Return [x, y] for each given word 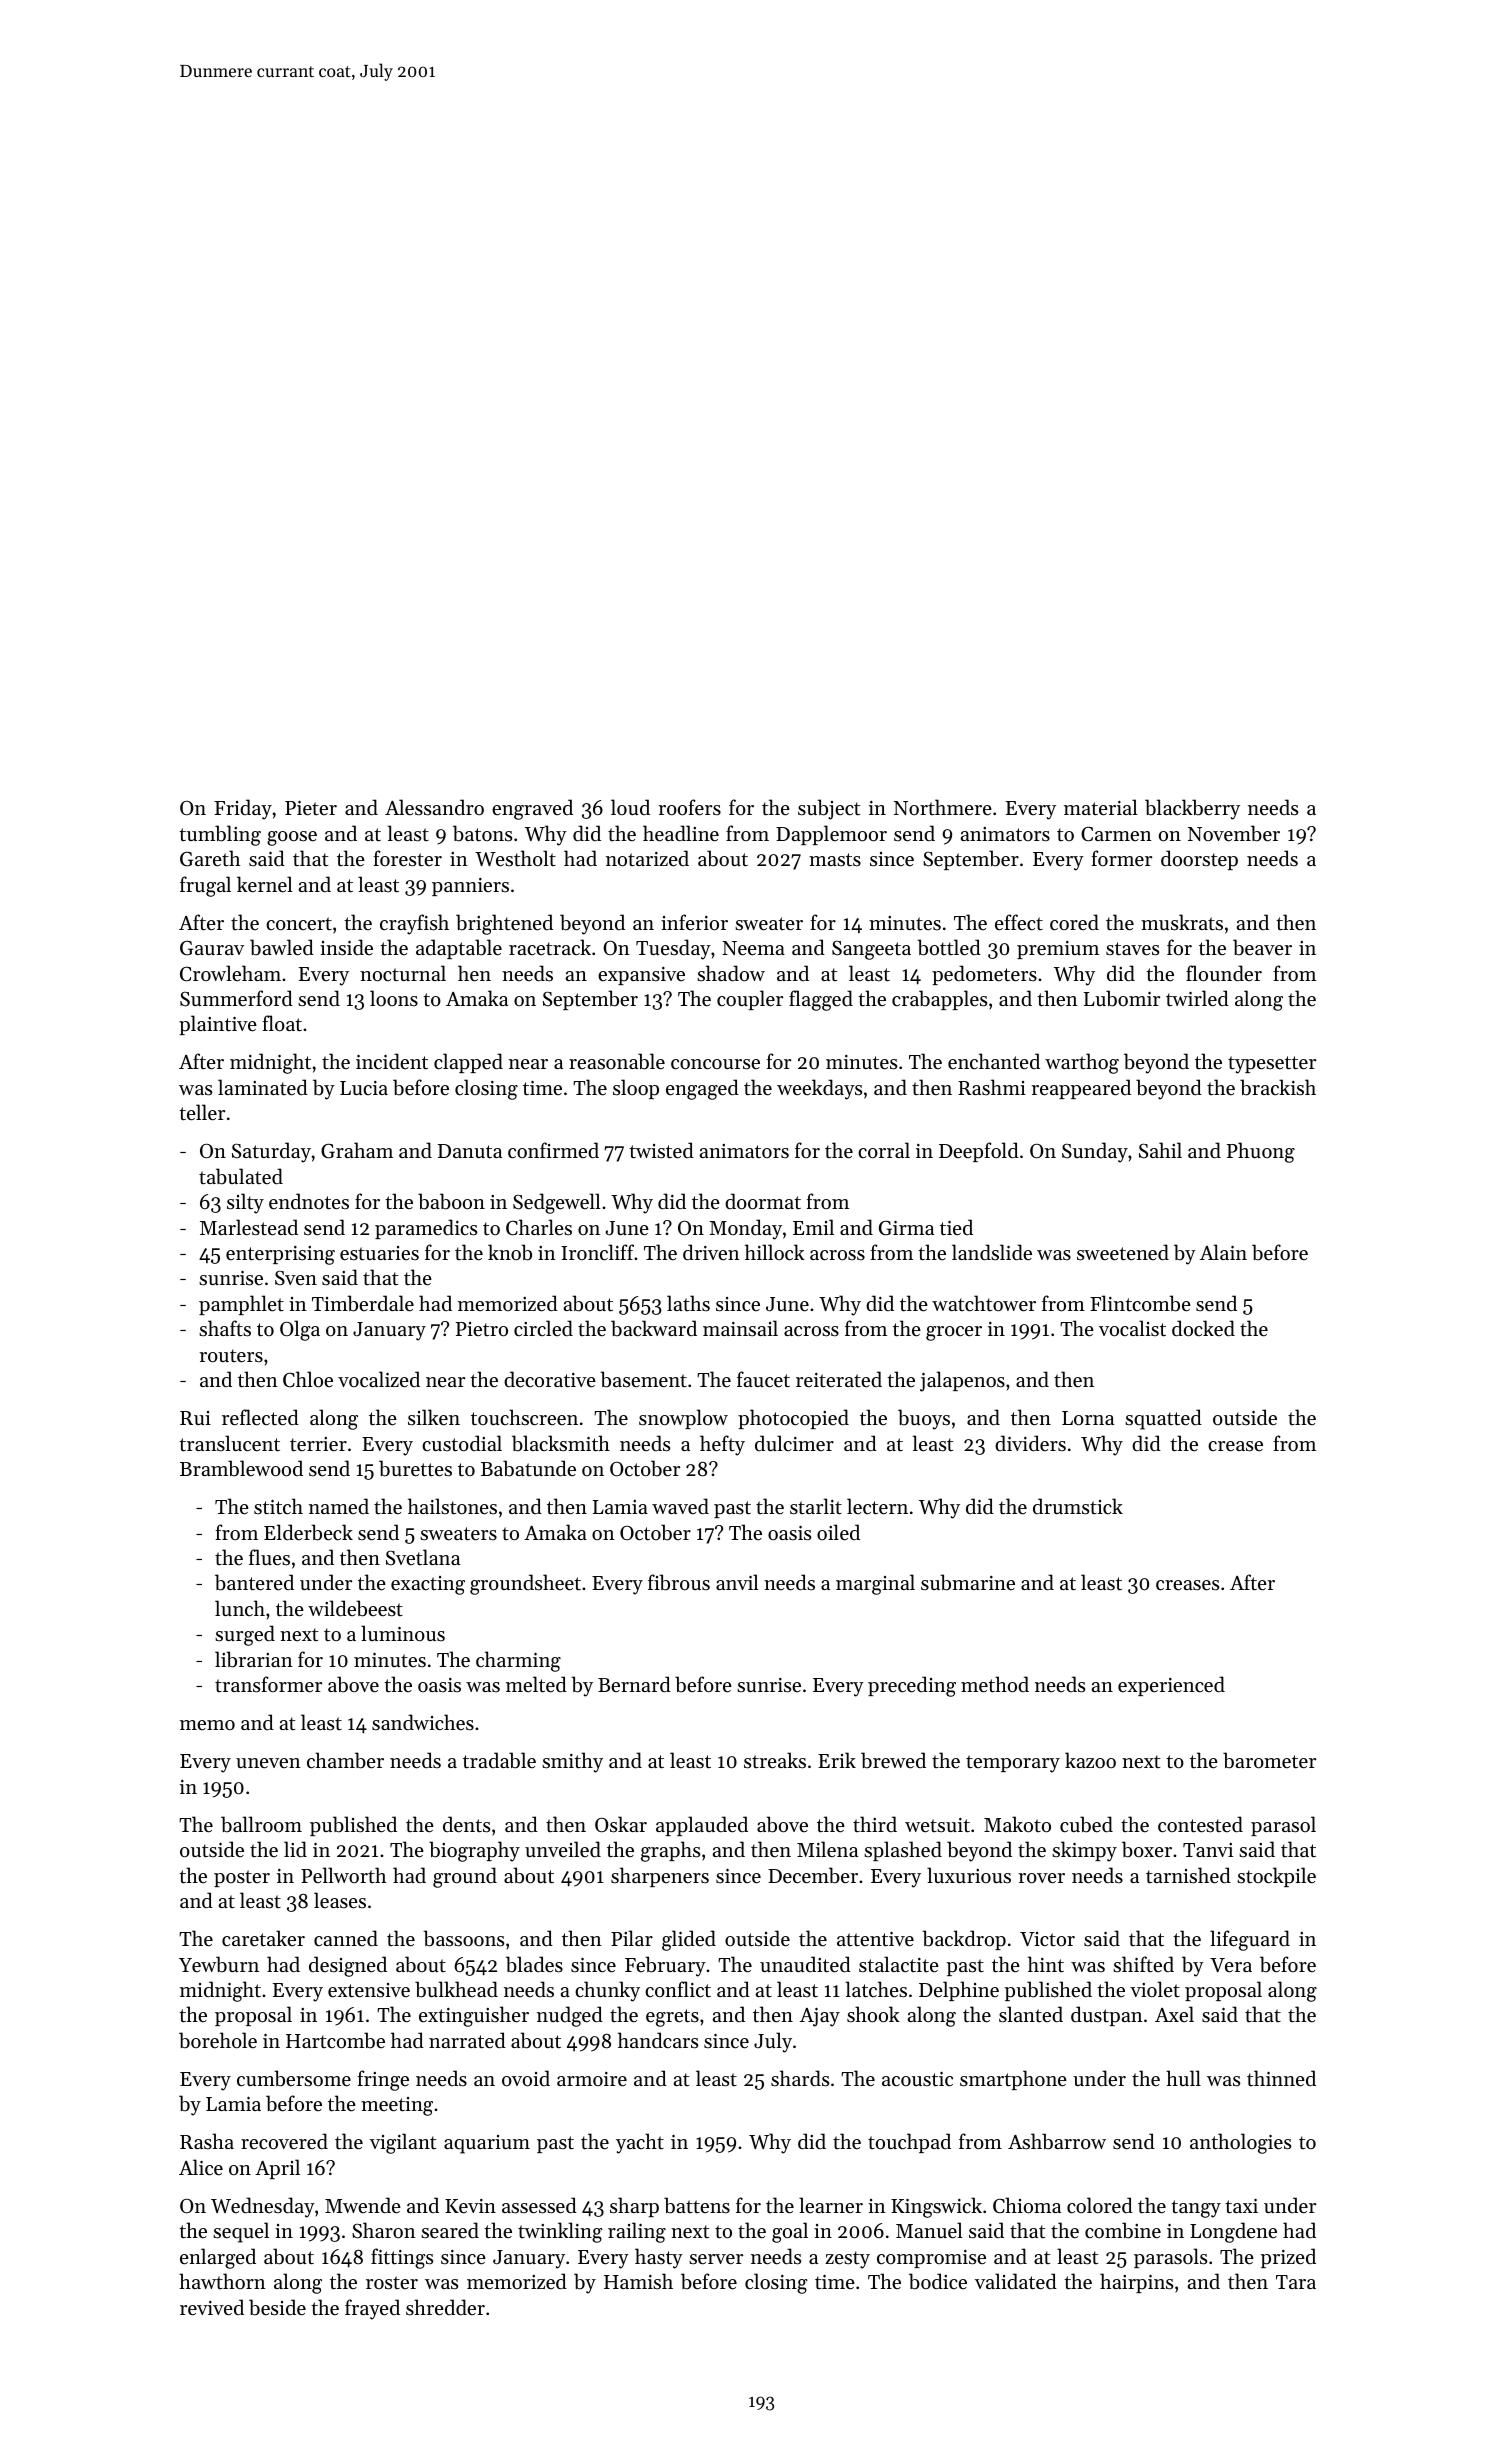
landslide [992, 1252]
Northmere [943, 807]
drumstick [1078, 1506]
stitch [278, 1506]
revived [212, 2307]
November [1234, 833]
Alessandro [434, 807]
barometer [1269, 1760]
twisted [661, 1150]
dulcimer [794, 1443]
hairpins [1136, 2283]
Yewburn [219, 1964]
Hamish [638, 2281]
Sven [296, 1278]
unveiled [563, 1849]
